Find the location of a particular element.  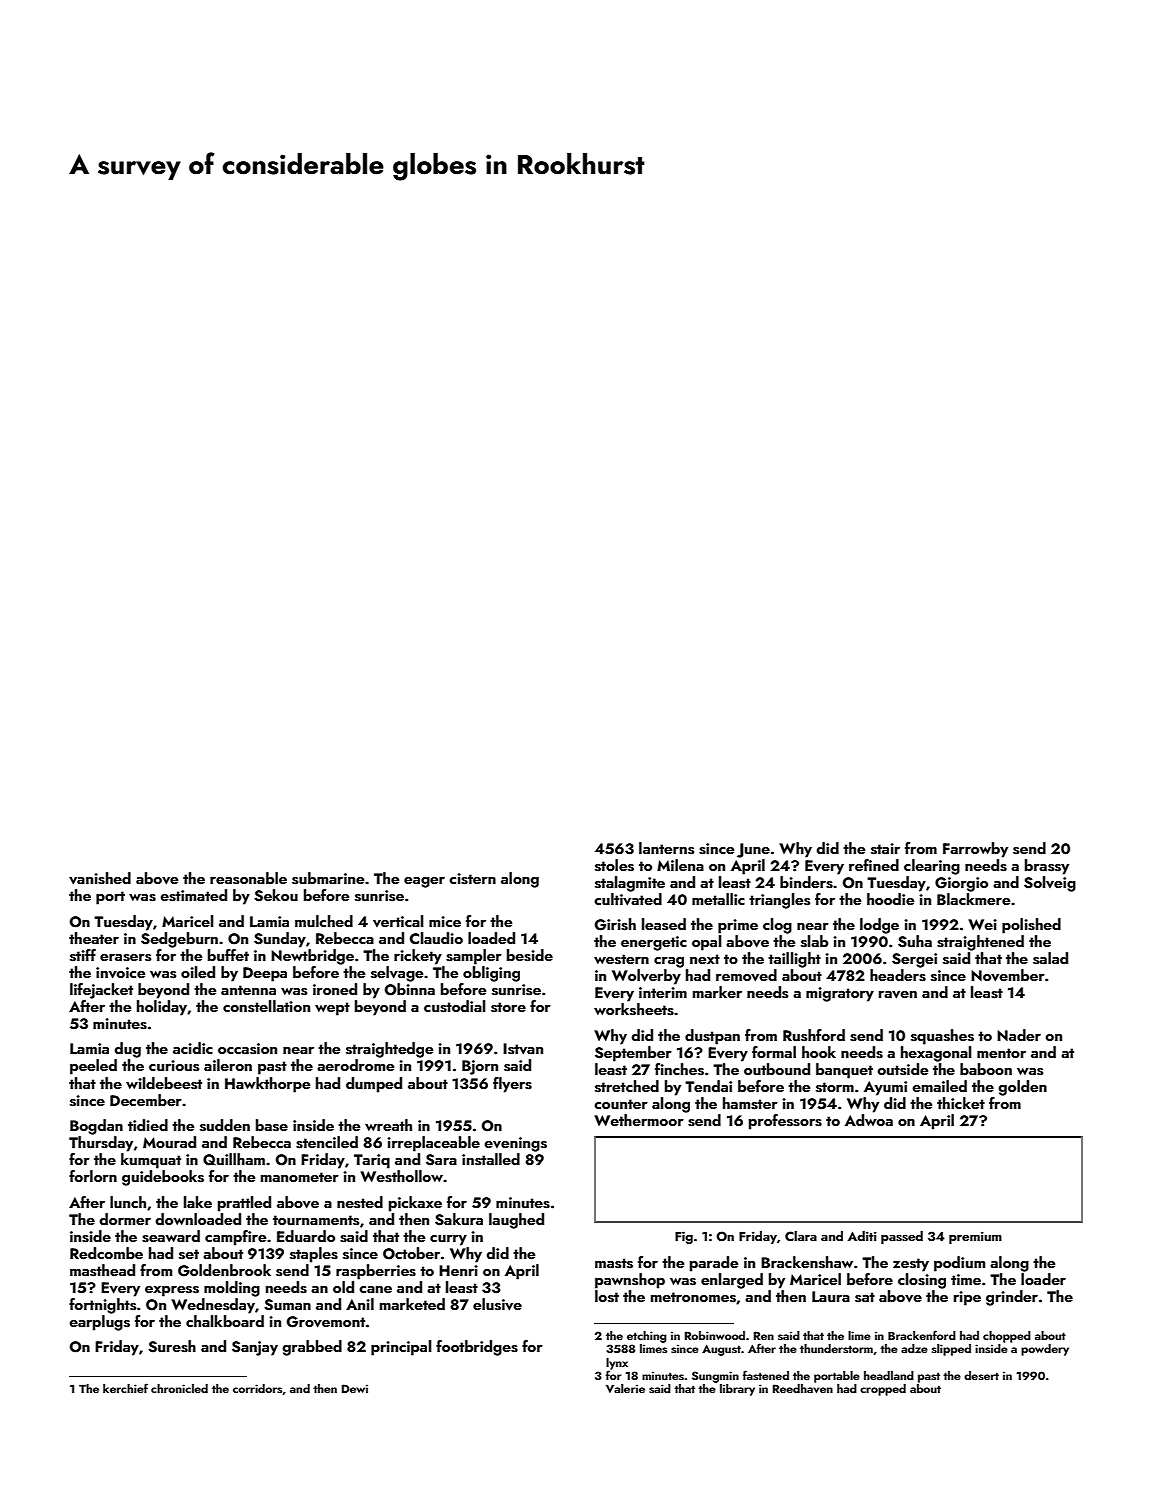

stretched is located at coordinates (627, 1086).
